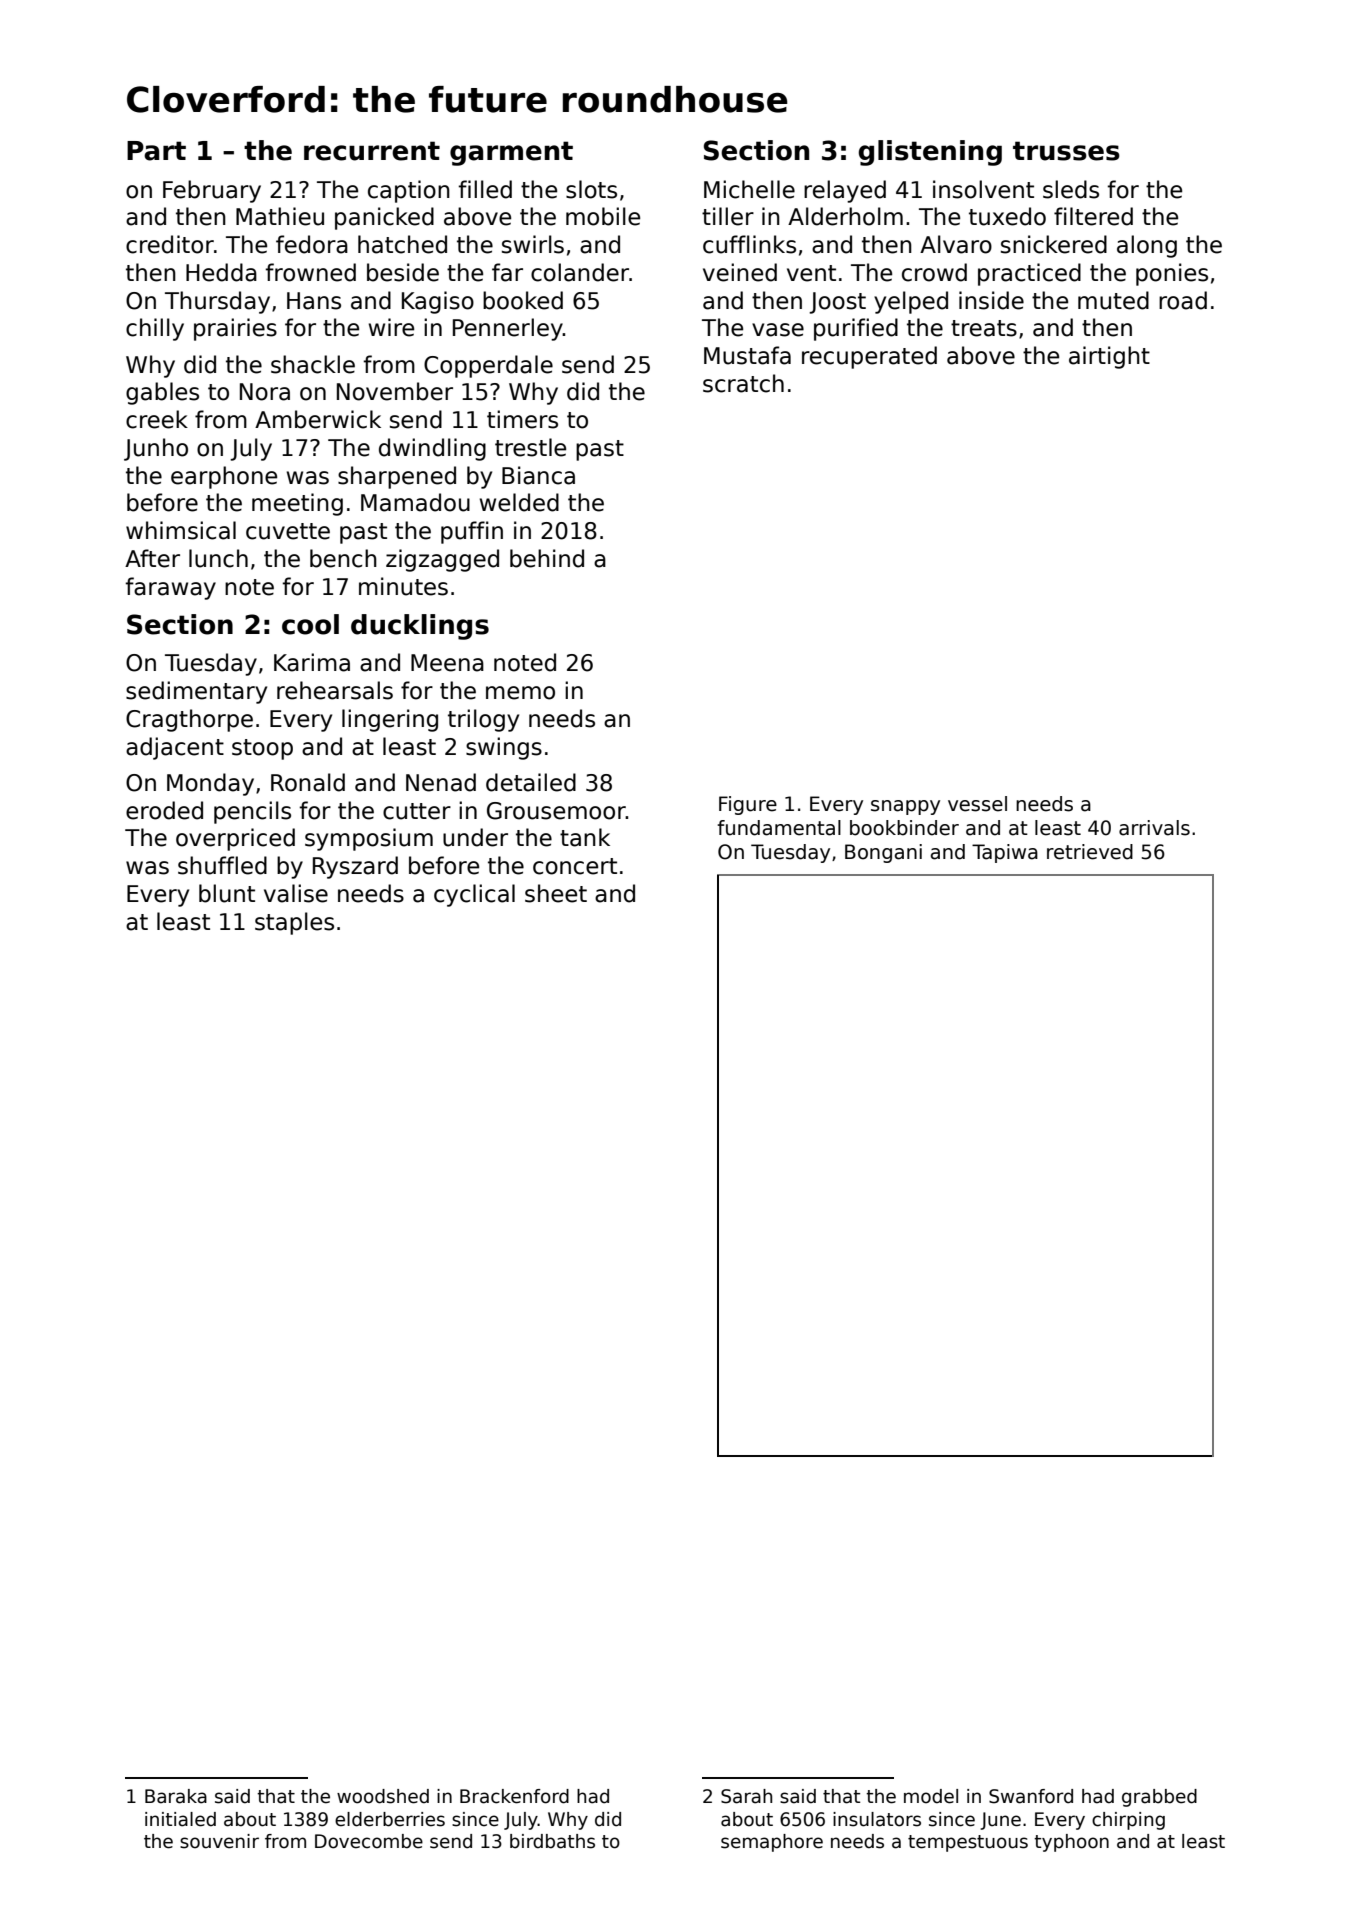 The height and width of the screenshot is (1917, 1355). Describe the element at coordinates (552, 1841) in the screenshot. I see `birdbaths` at that location.
